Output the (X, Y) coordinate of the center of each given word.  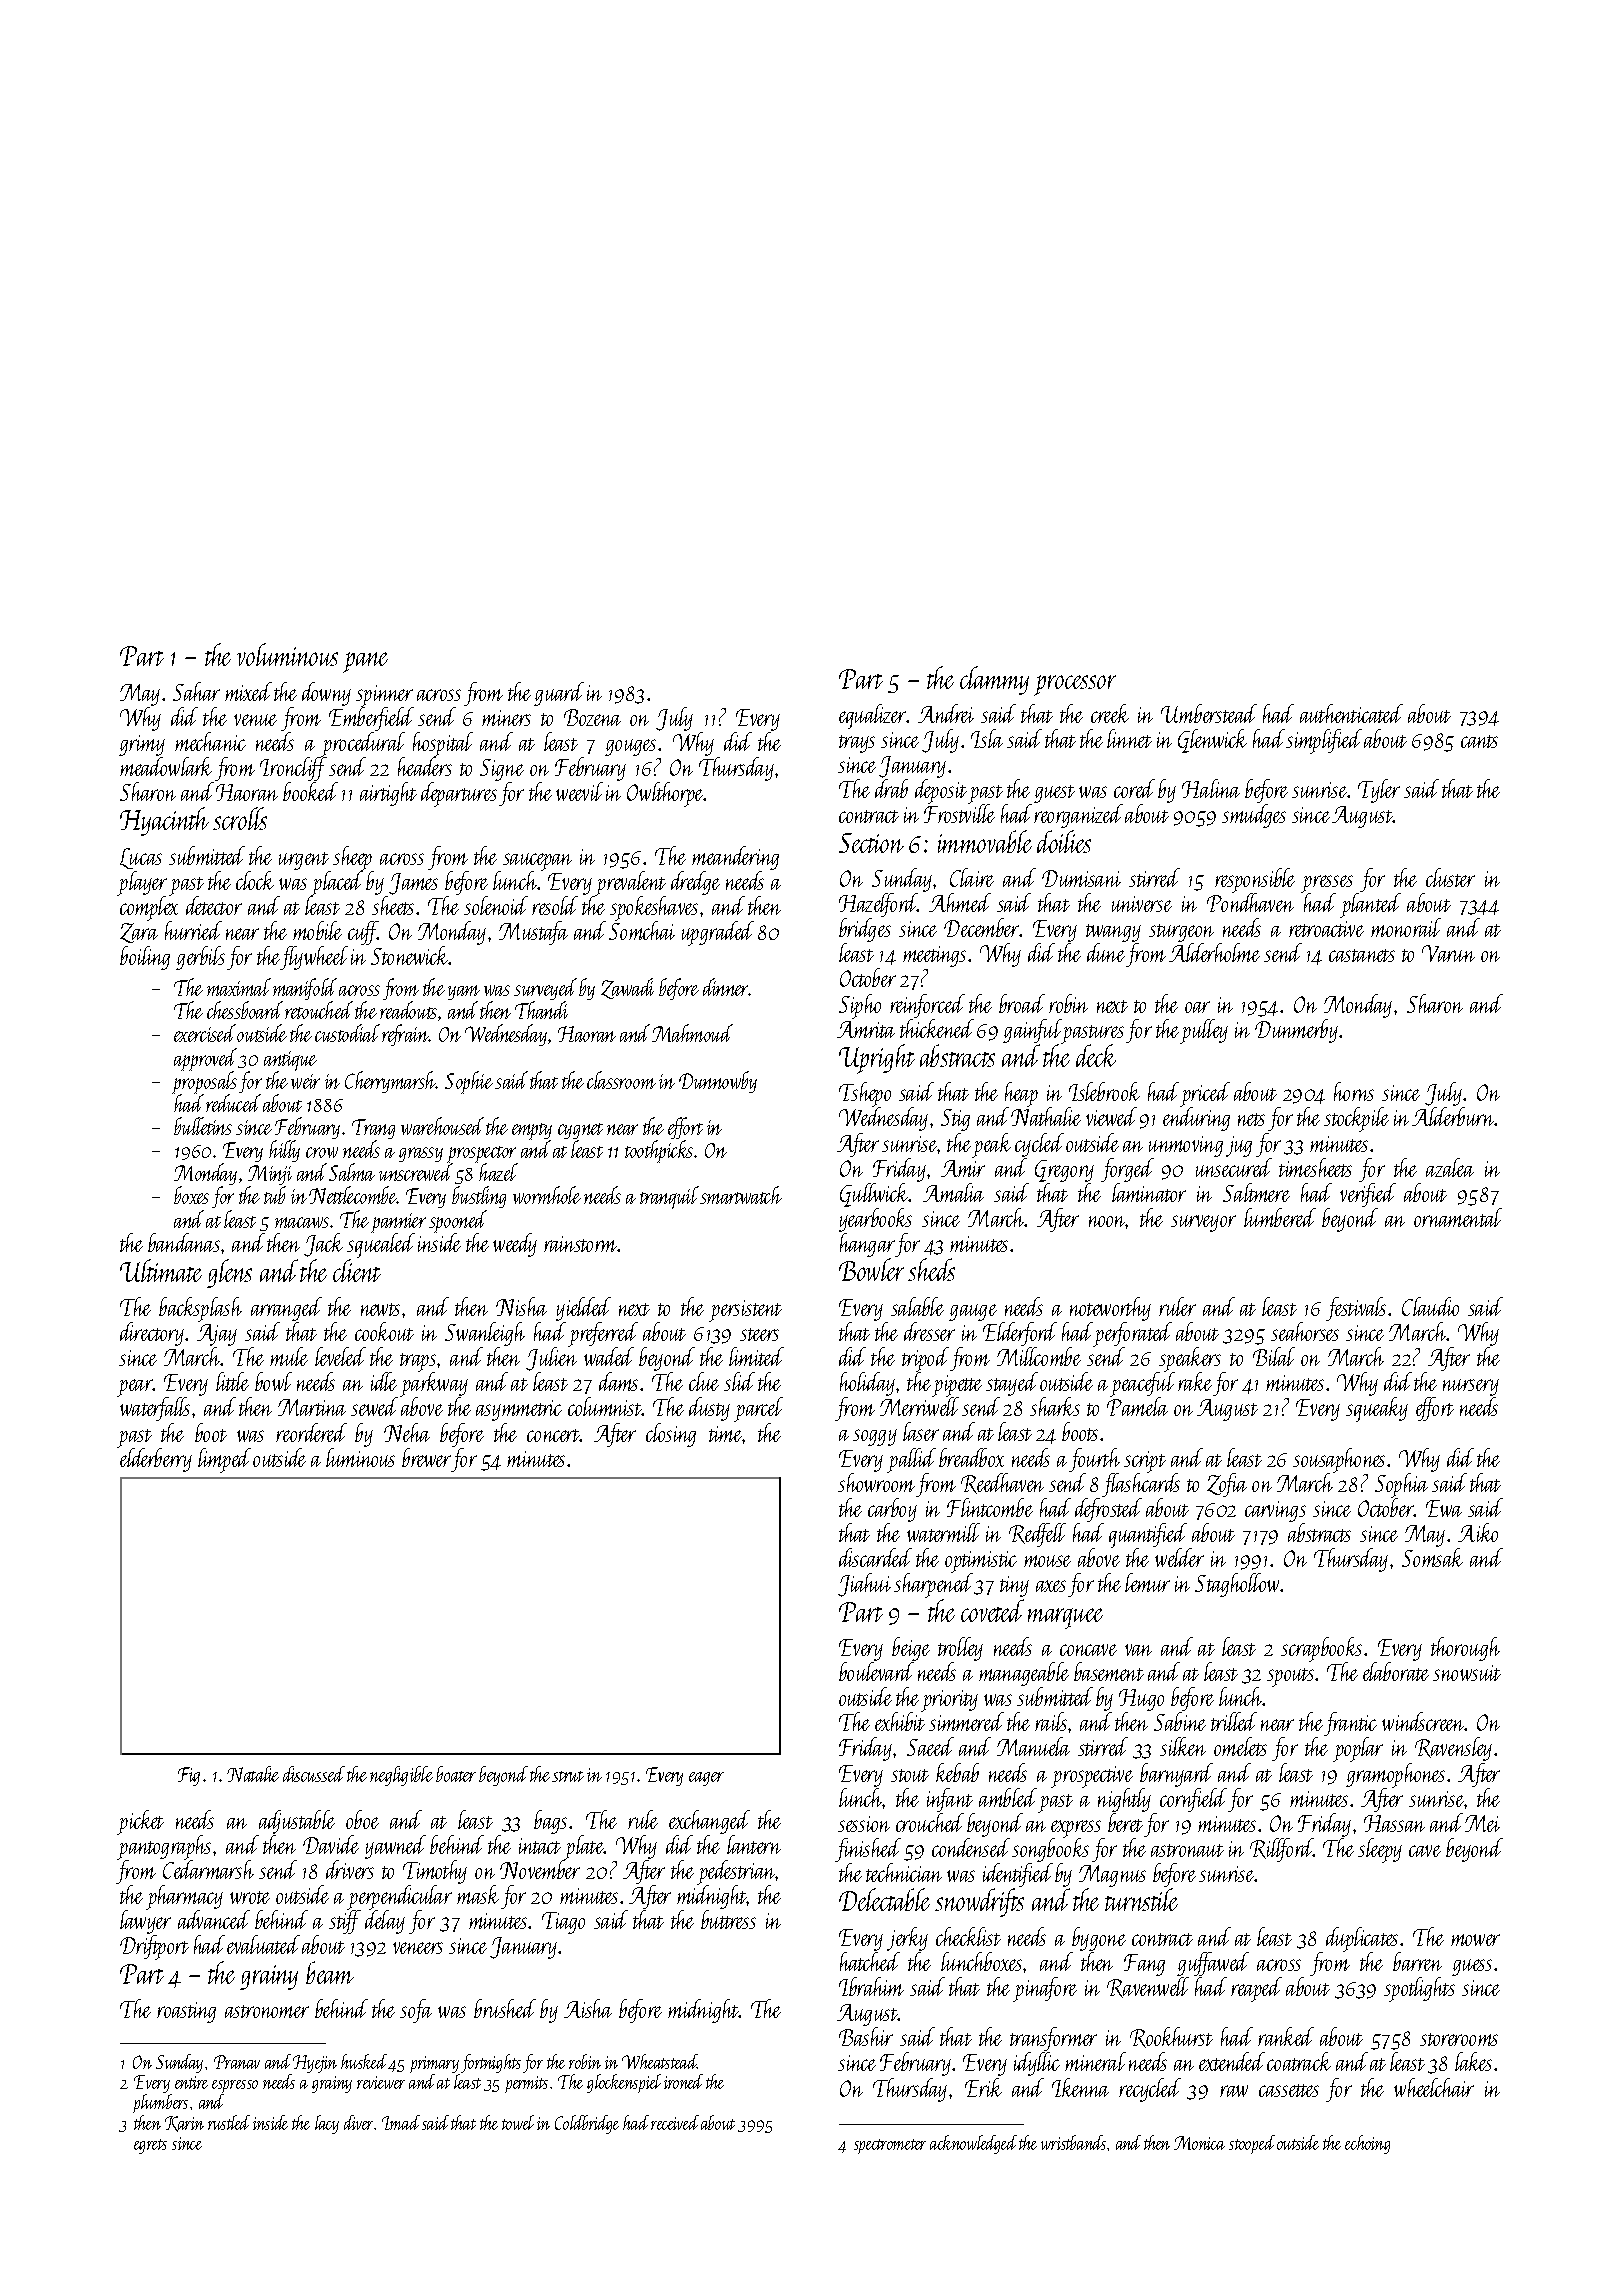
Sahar (196, 691)
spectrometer (890, 2146)
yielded (583, 1309)
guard (559, 694)
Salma (352, 1172)
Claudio (1430, 1306)
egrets (150, 2146)
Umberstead (1209, 713)
